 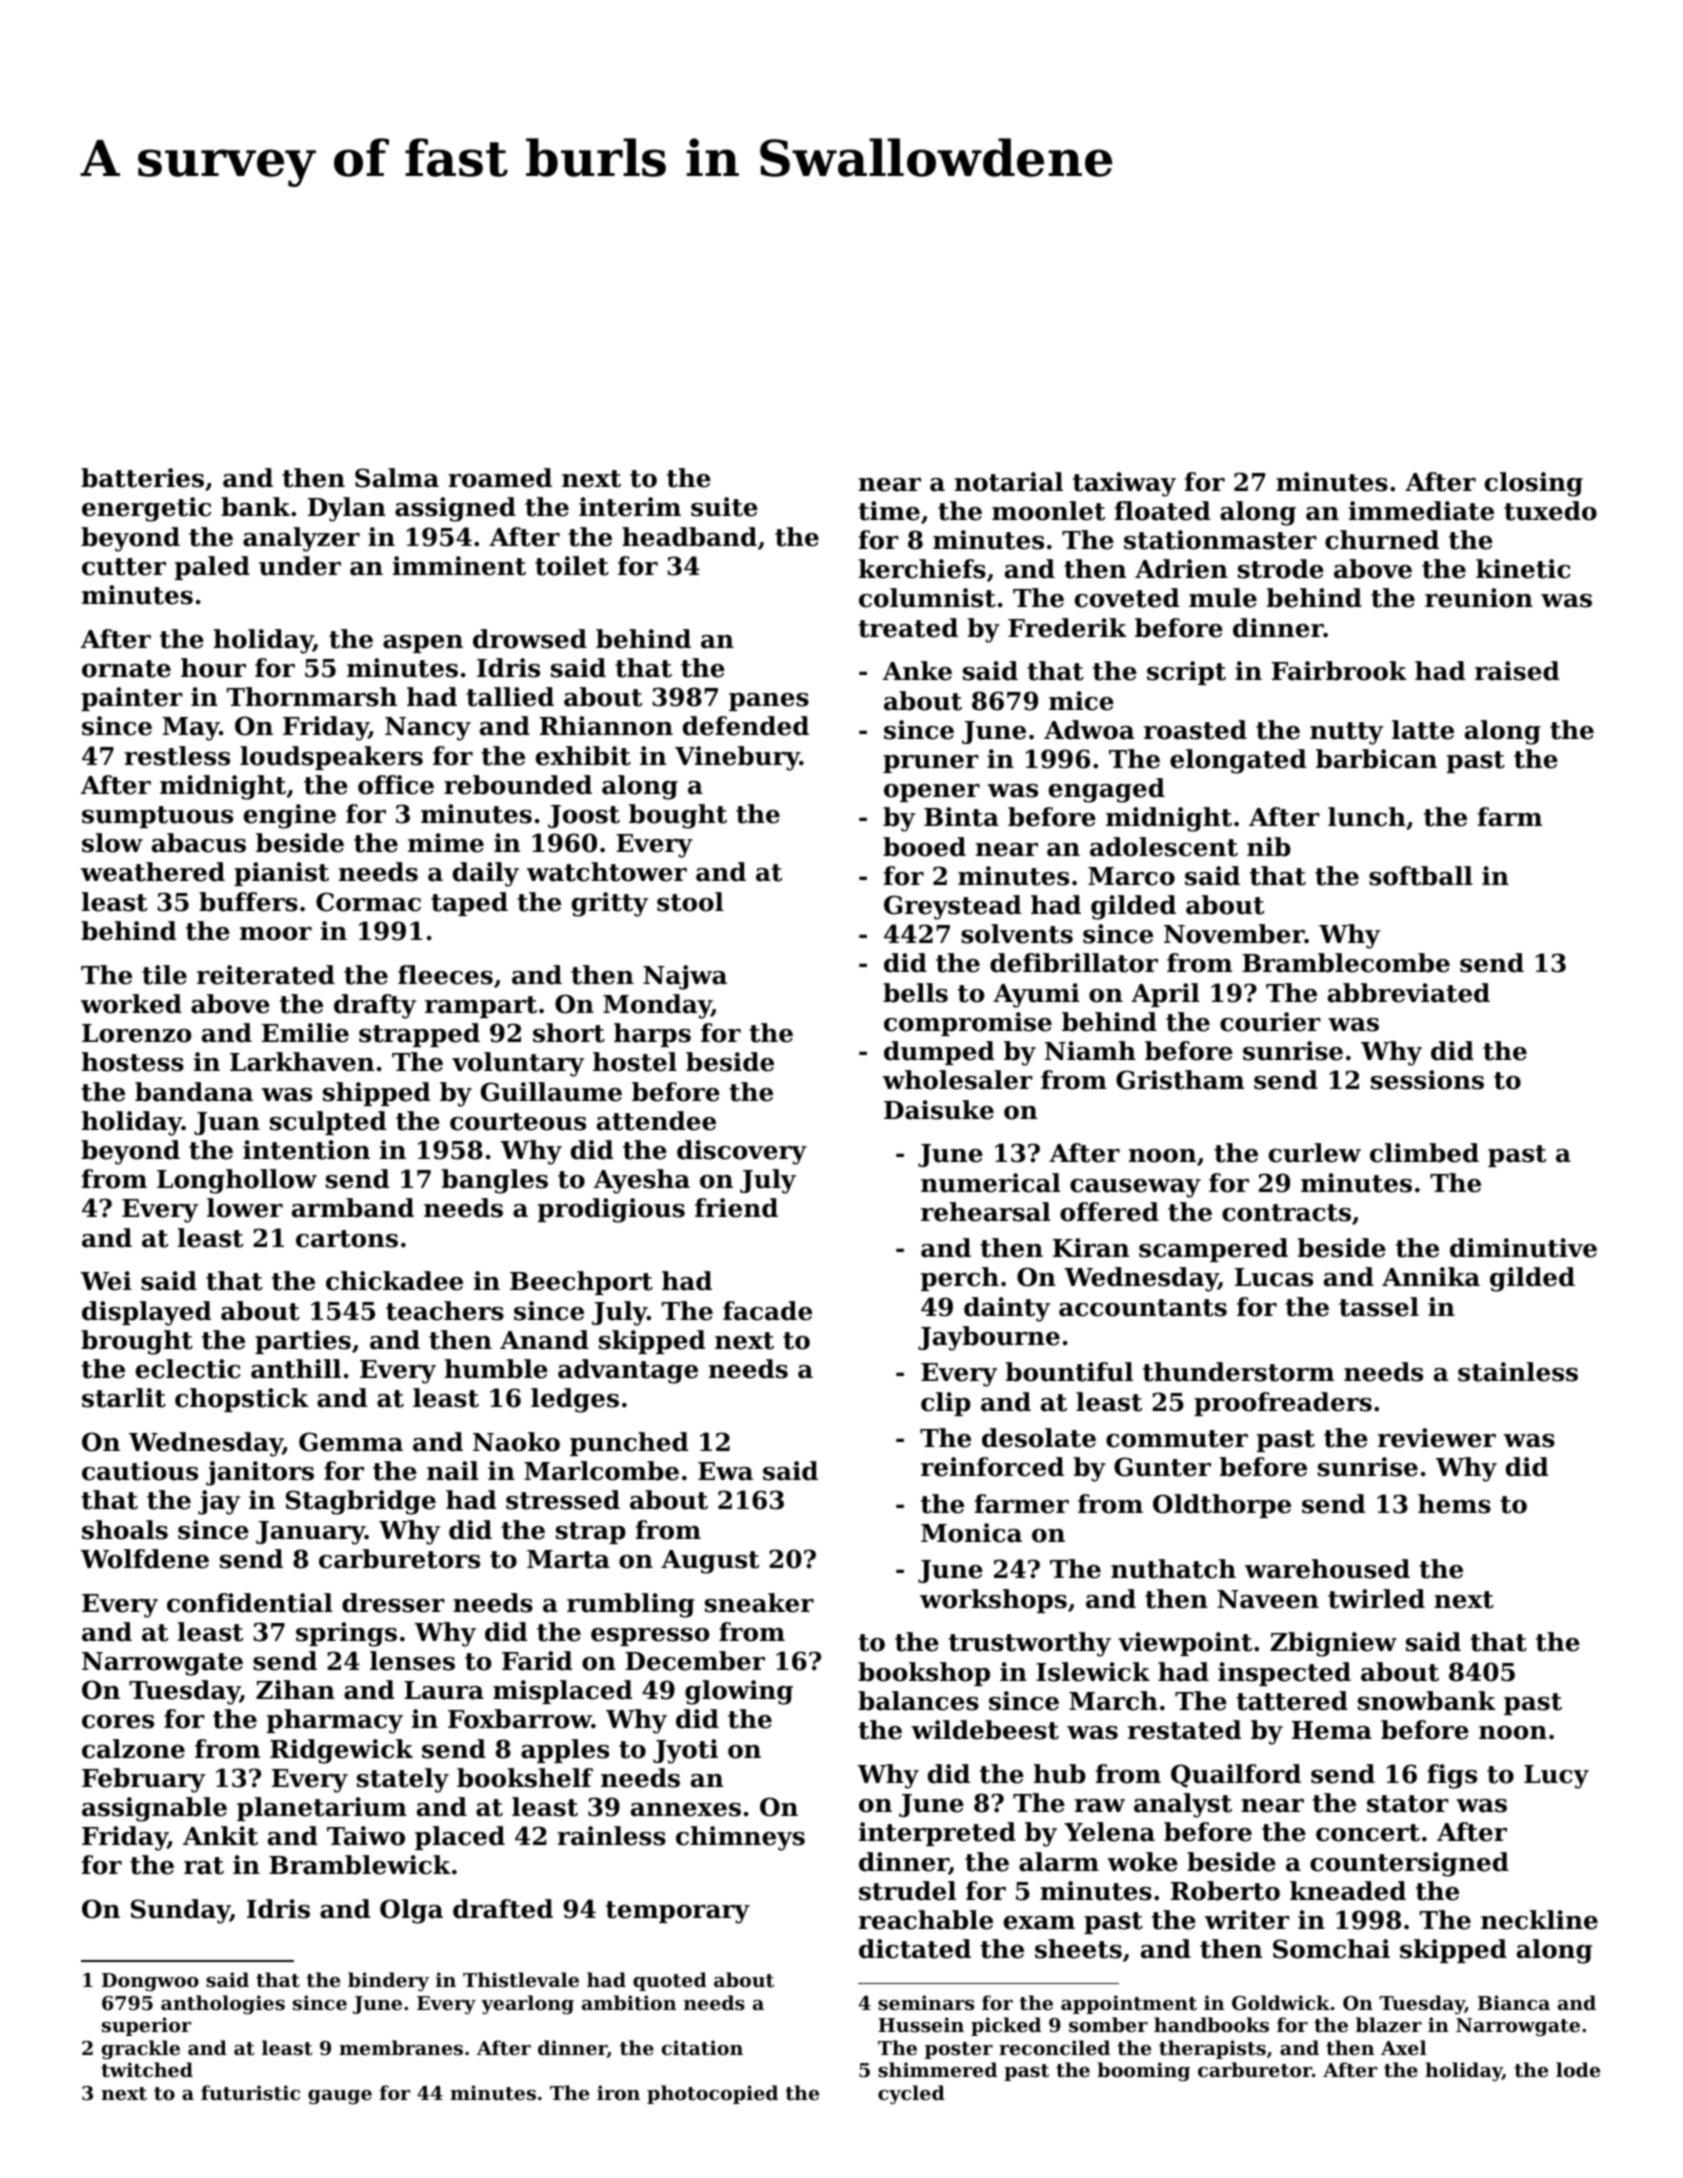 I want to click on interpreted, so click(x=937, y=1834).
